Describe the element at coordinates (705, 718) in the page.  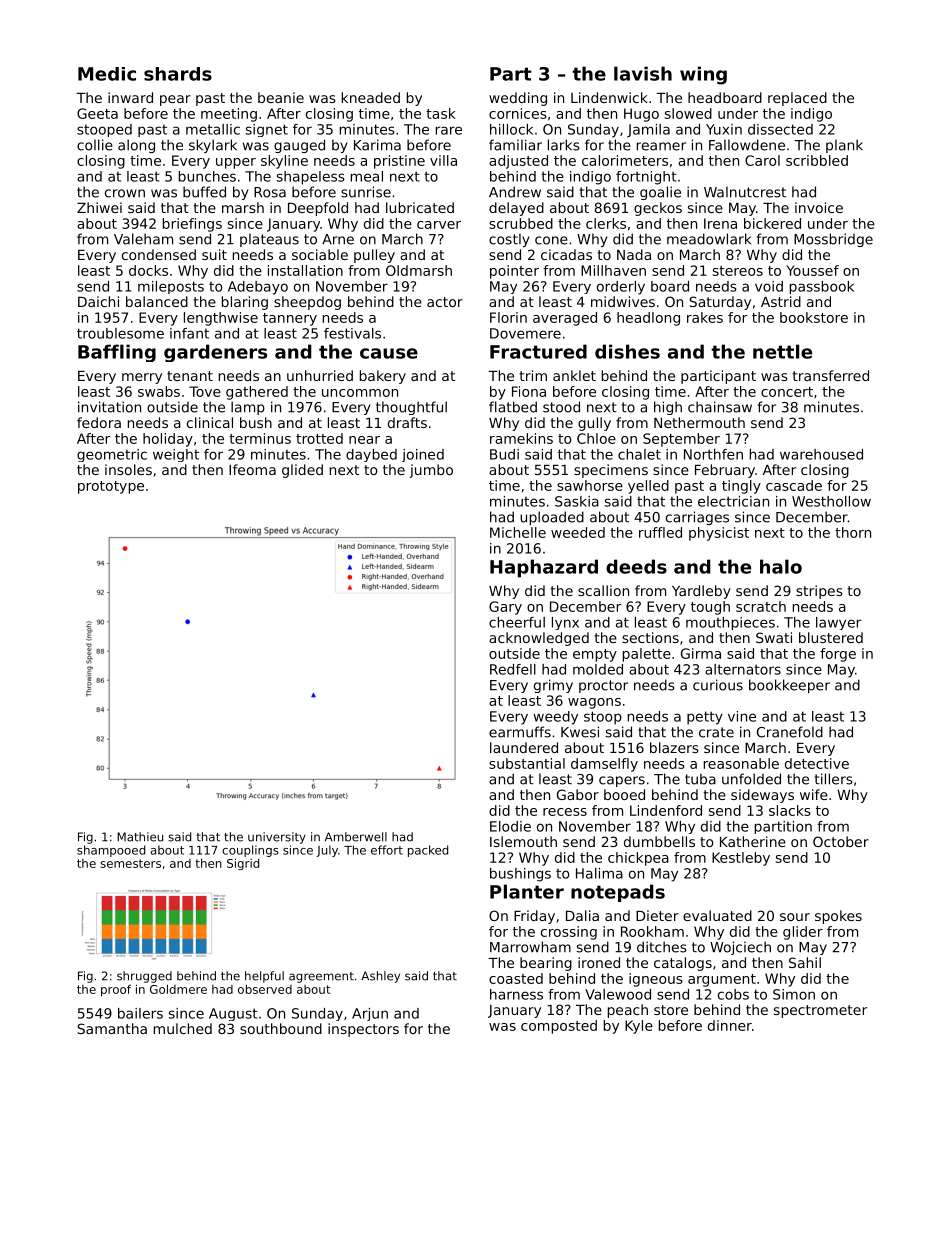
I see `petty` at that location.
